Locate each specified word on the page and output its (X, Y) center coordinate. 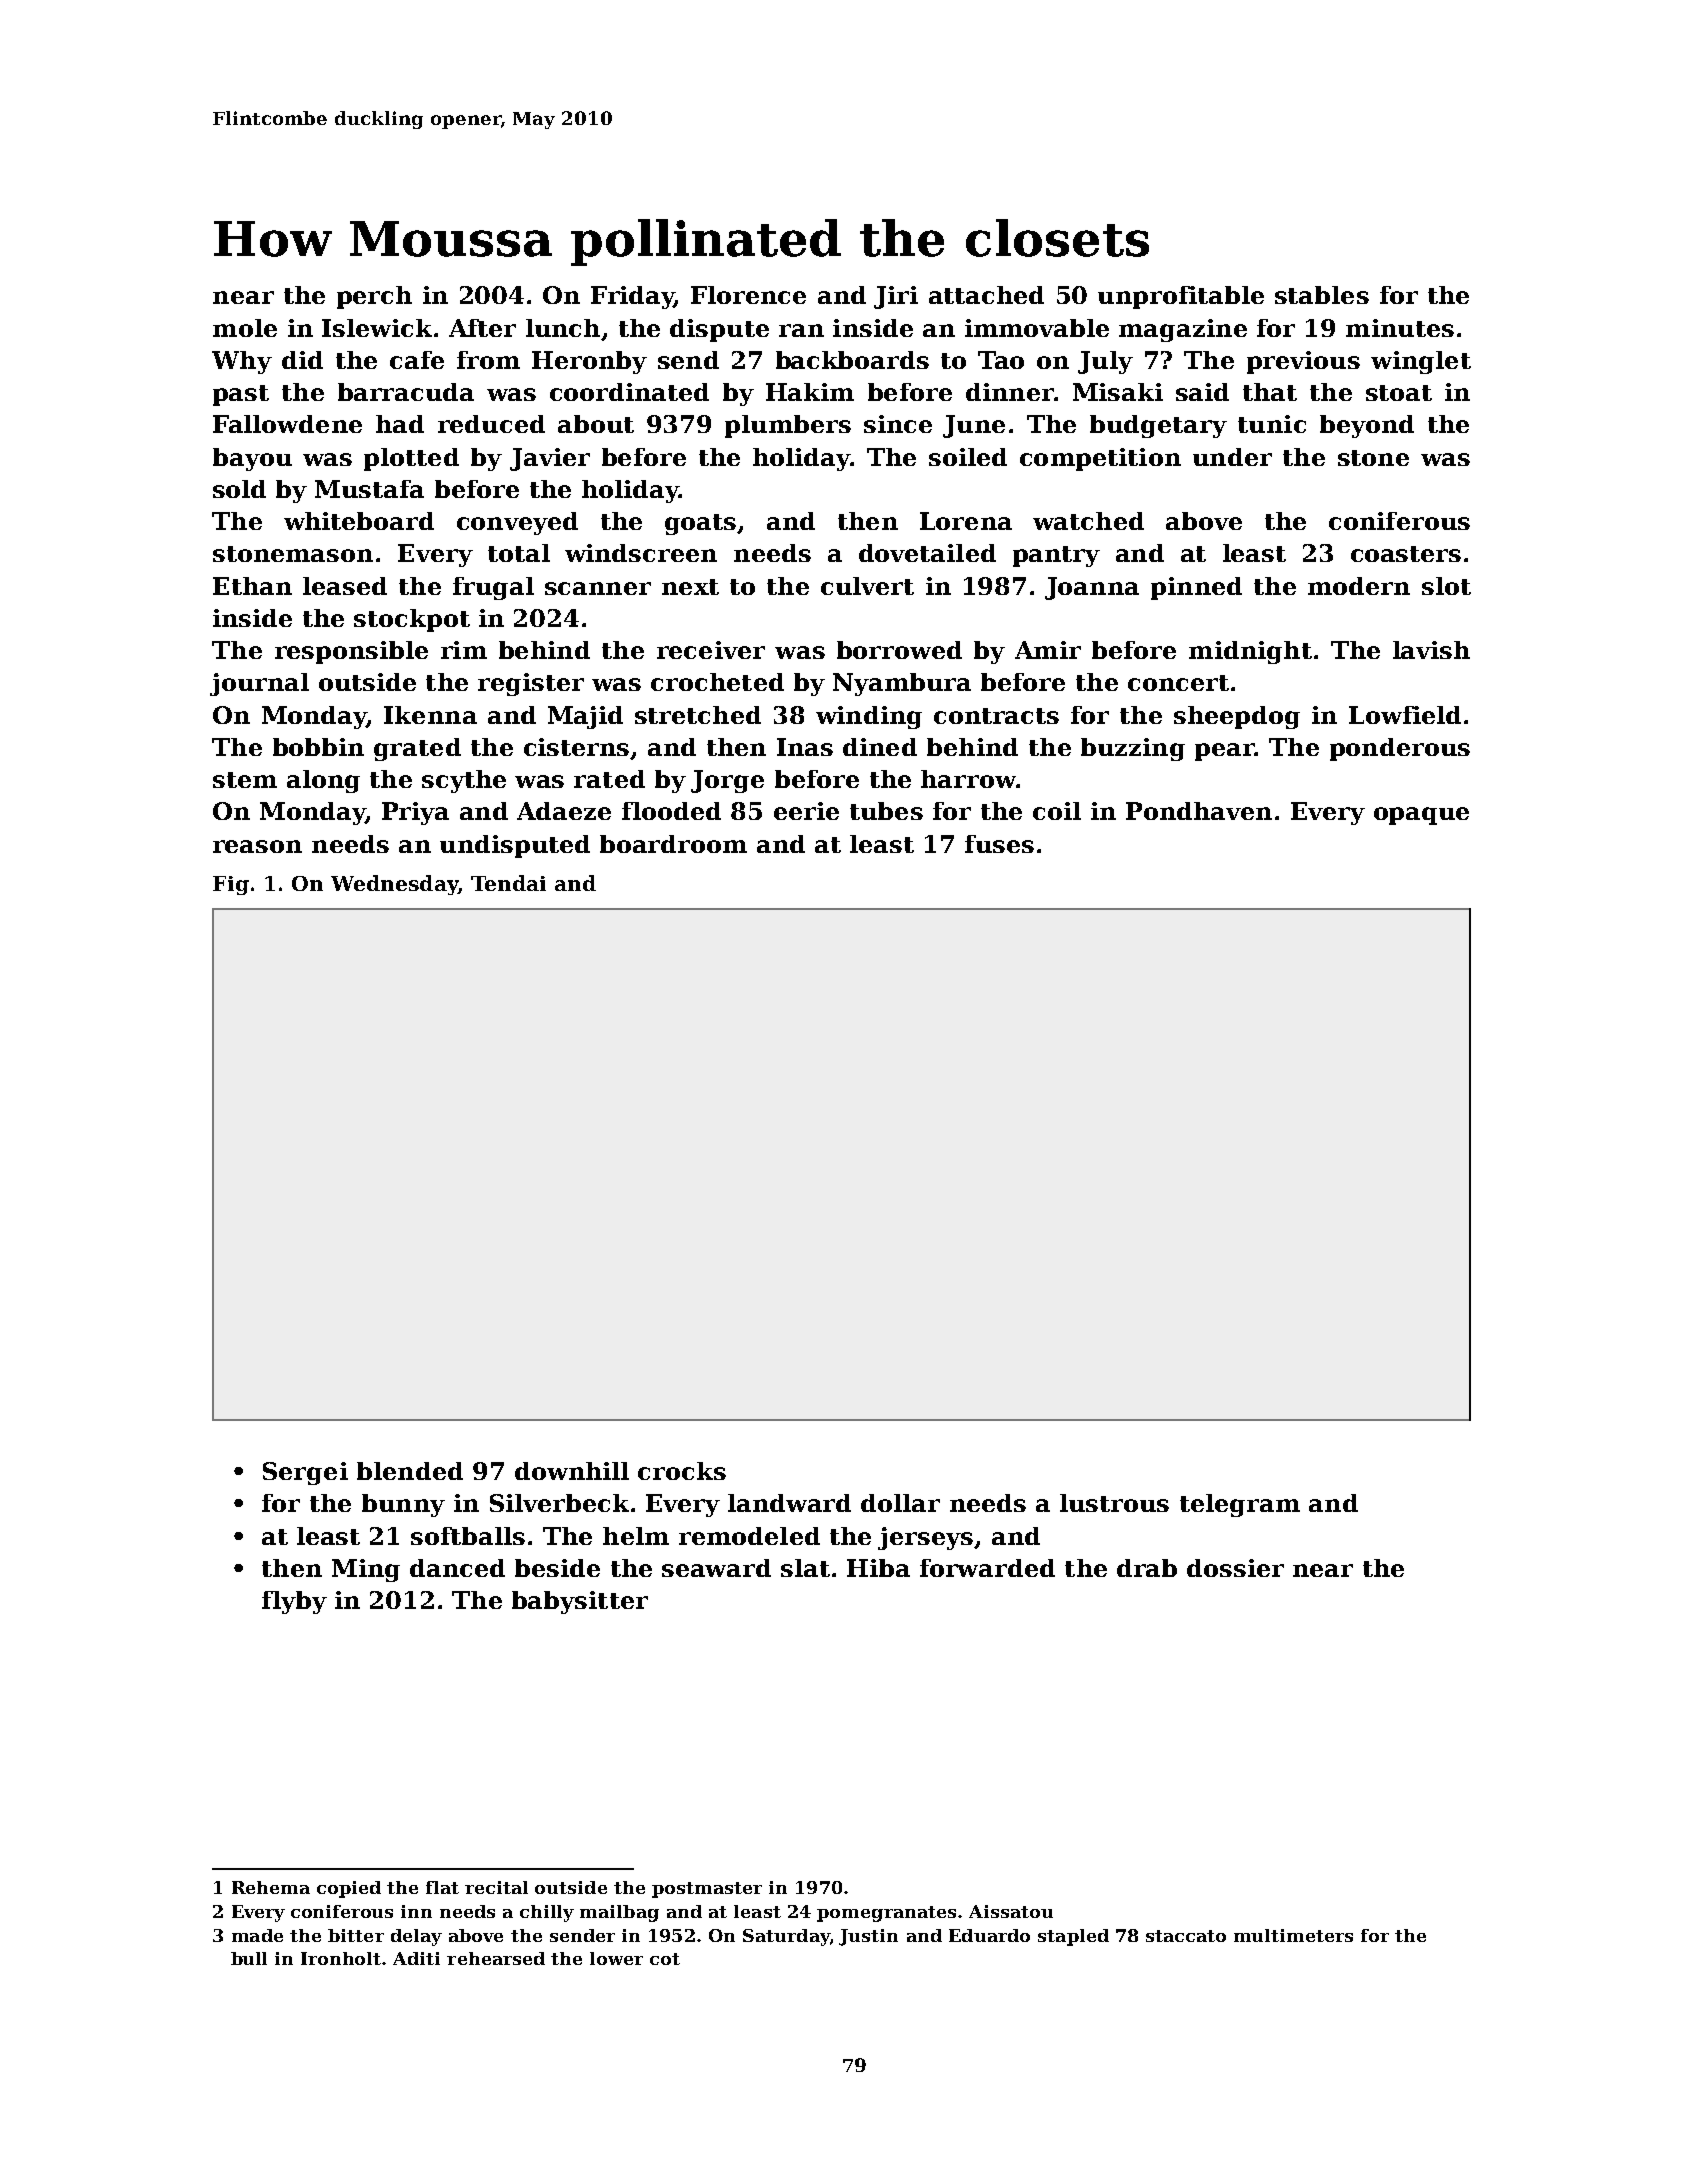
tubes (886, 811)
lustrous (1114, 1503)
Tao (1001, 360)
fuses (999, 844)
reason (257, 846)
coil (1057, 811)
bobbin (318, 747)
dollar (900, 1503)
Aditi (416, 1958)
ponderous (1400, 749)
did (302, 360)
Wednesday (394, 885)
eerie (806, 811)
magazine (1183, 330)
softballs (468, 1536)
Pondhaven (1199, 811)
